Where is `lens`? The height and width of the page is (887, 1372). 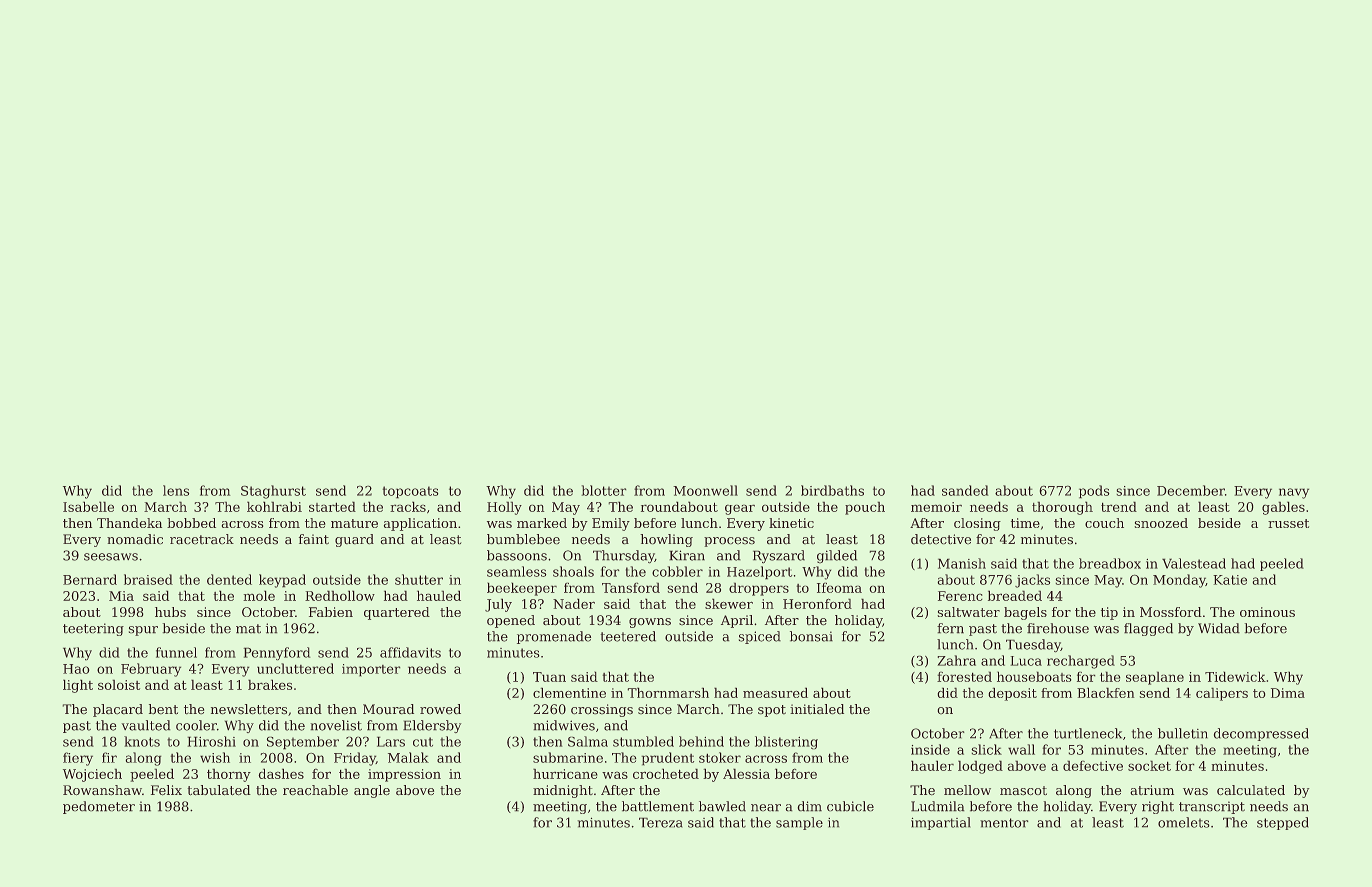 lens is located at coordinates (176, 490).
